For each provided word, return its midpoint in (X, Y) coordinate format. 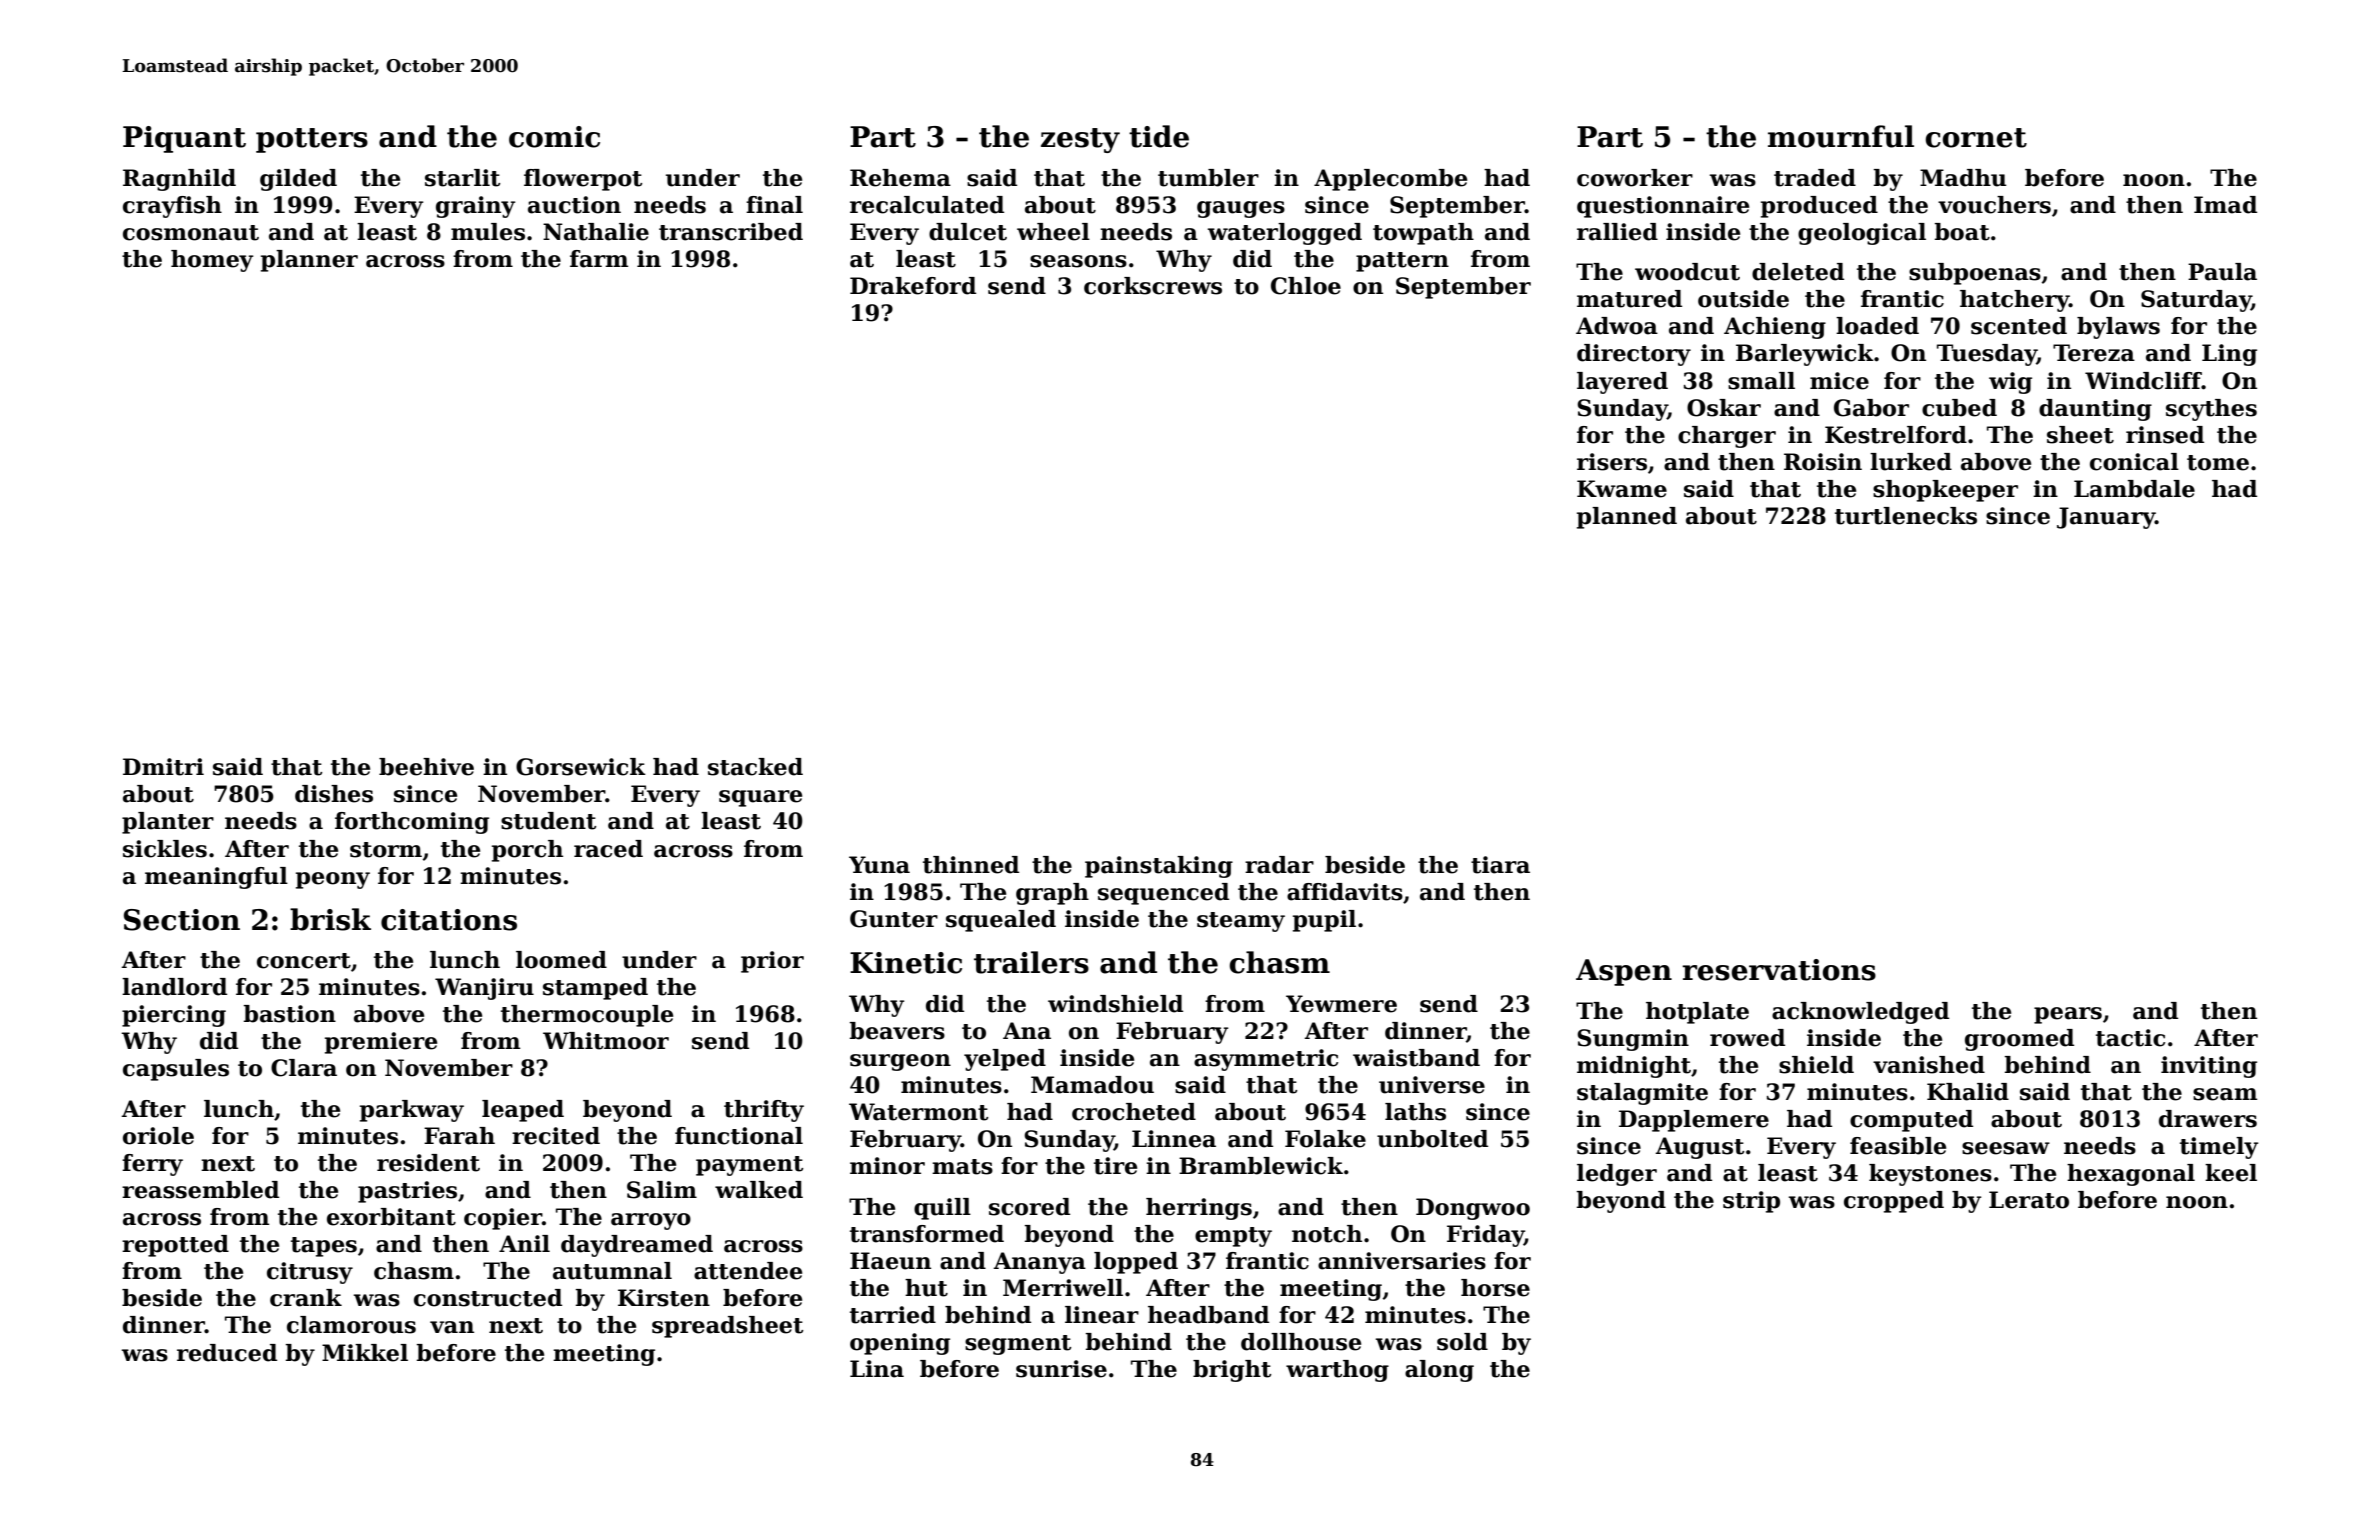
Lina (877, 1369)
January (2106, 518)
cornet (1976, 138)
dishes (334, 794)
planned (1627, 518)
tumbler (1208, 178)
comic (554, 137)
